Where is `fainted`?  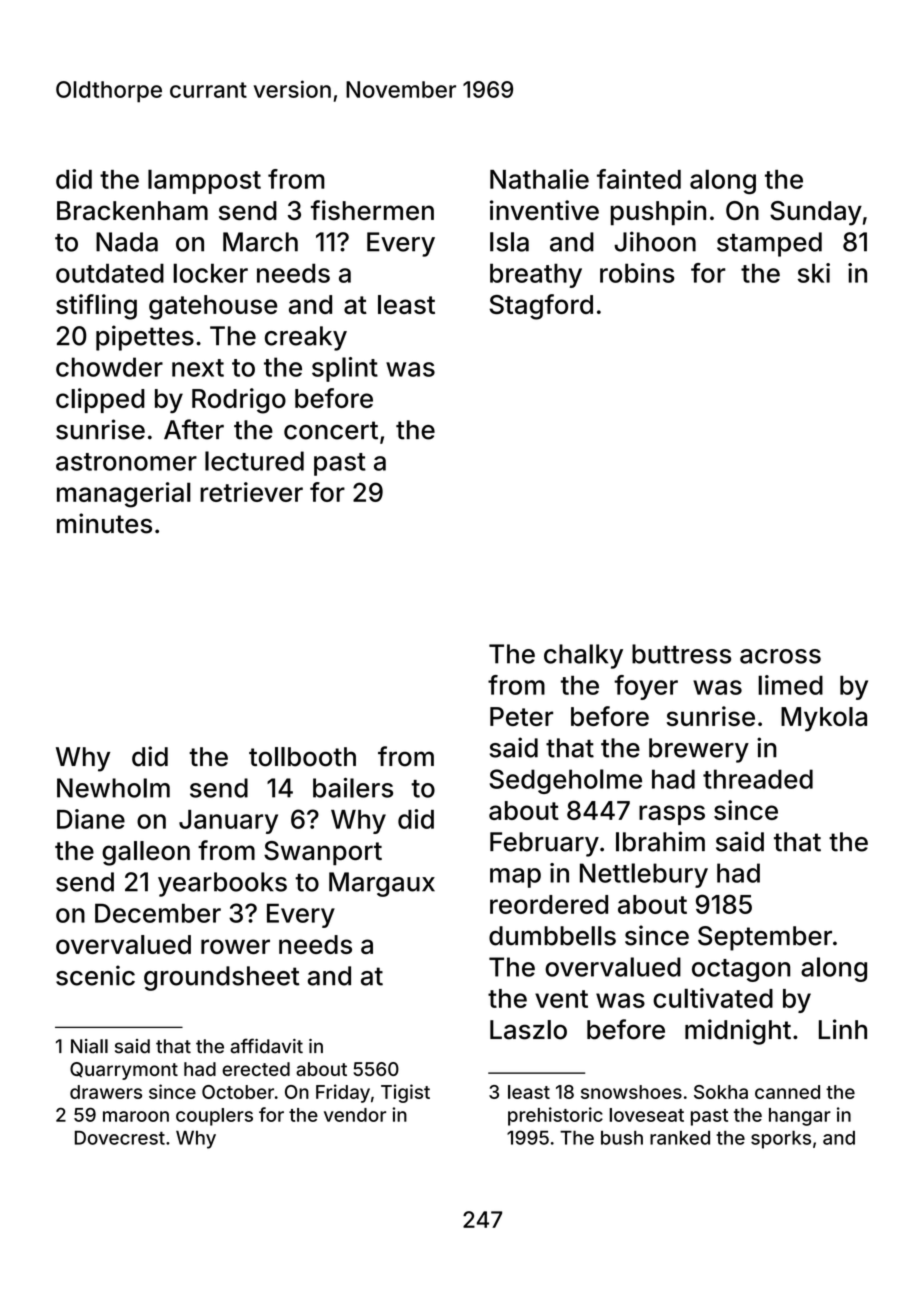
fainted is located at coordinates (639, 179).
